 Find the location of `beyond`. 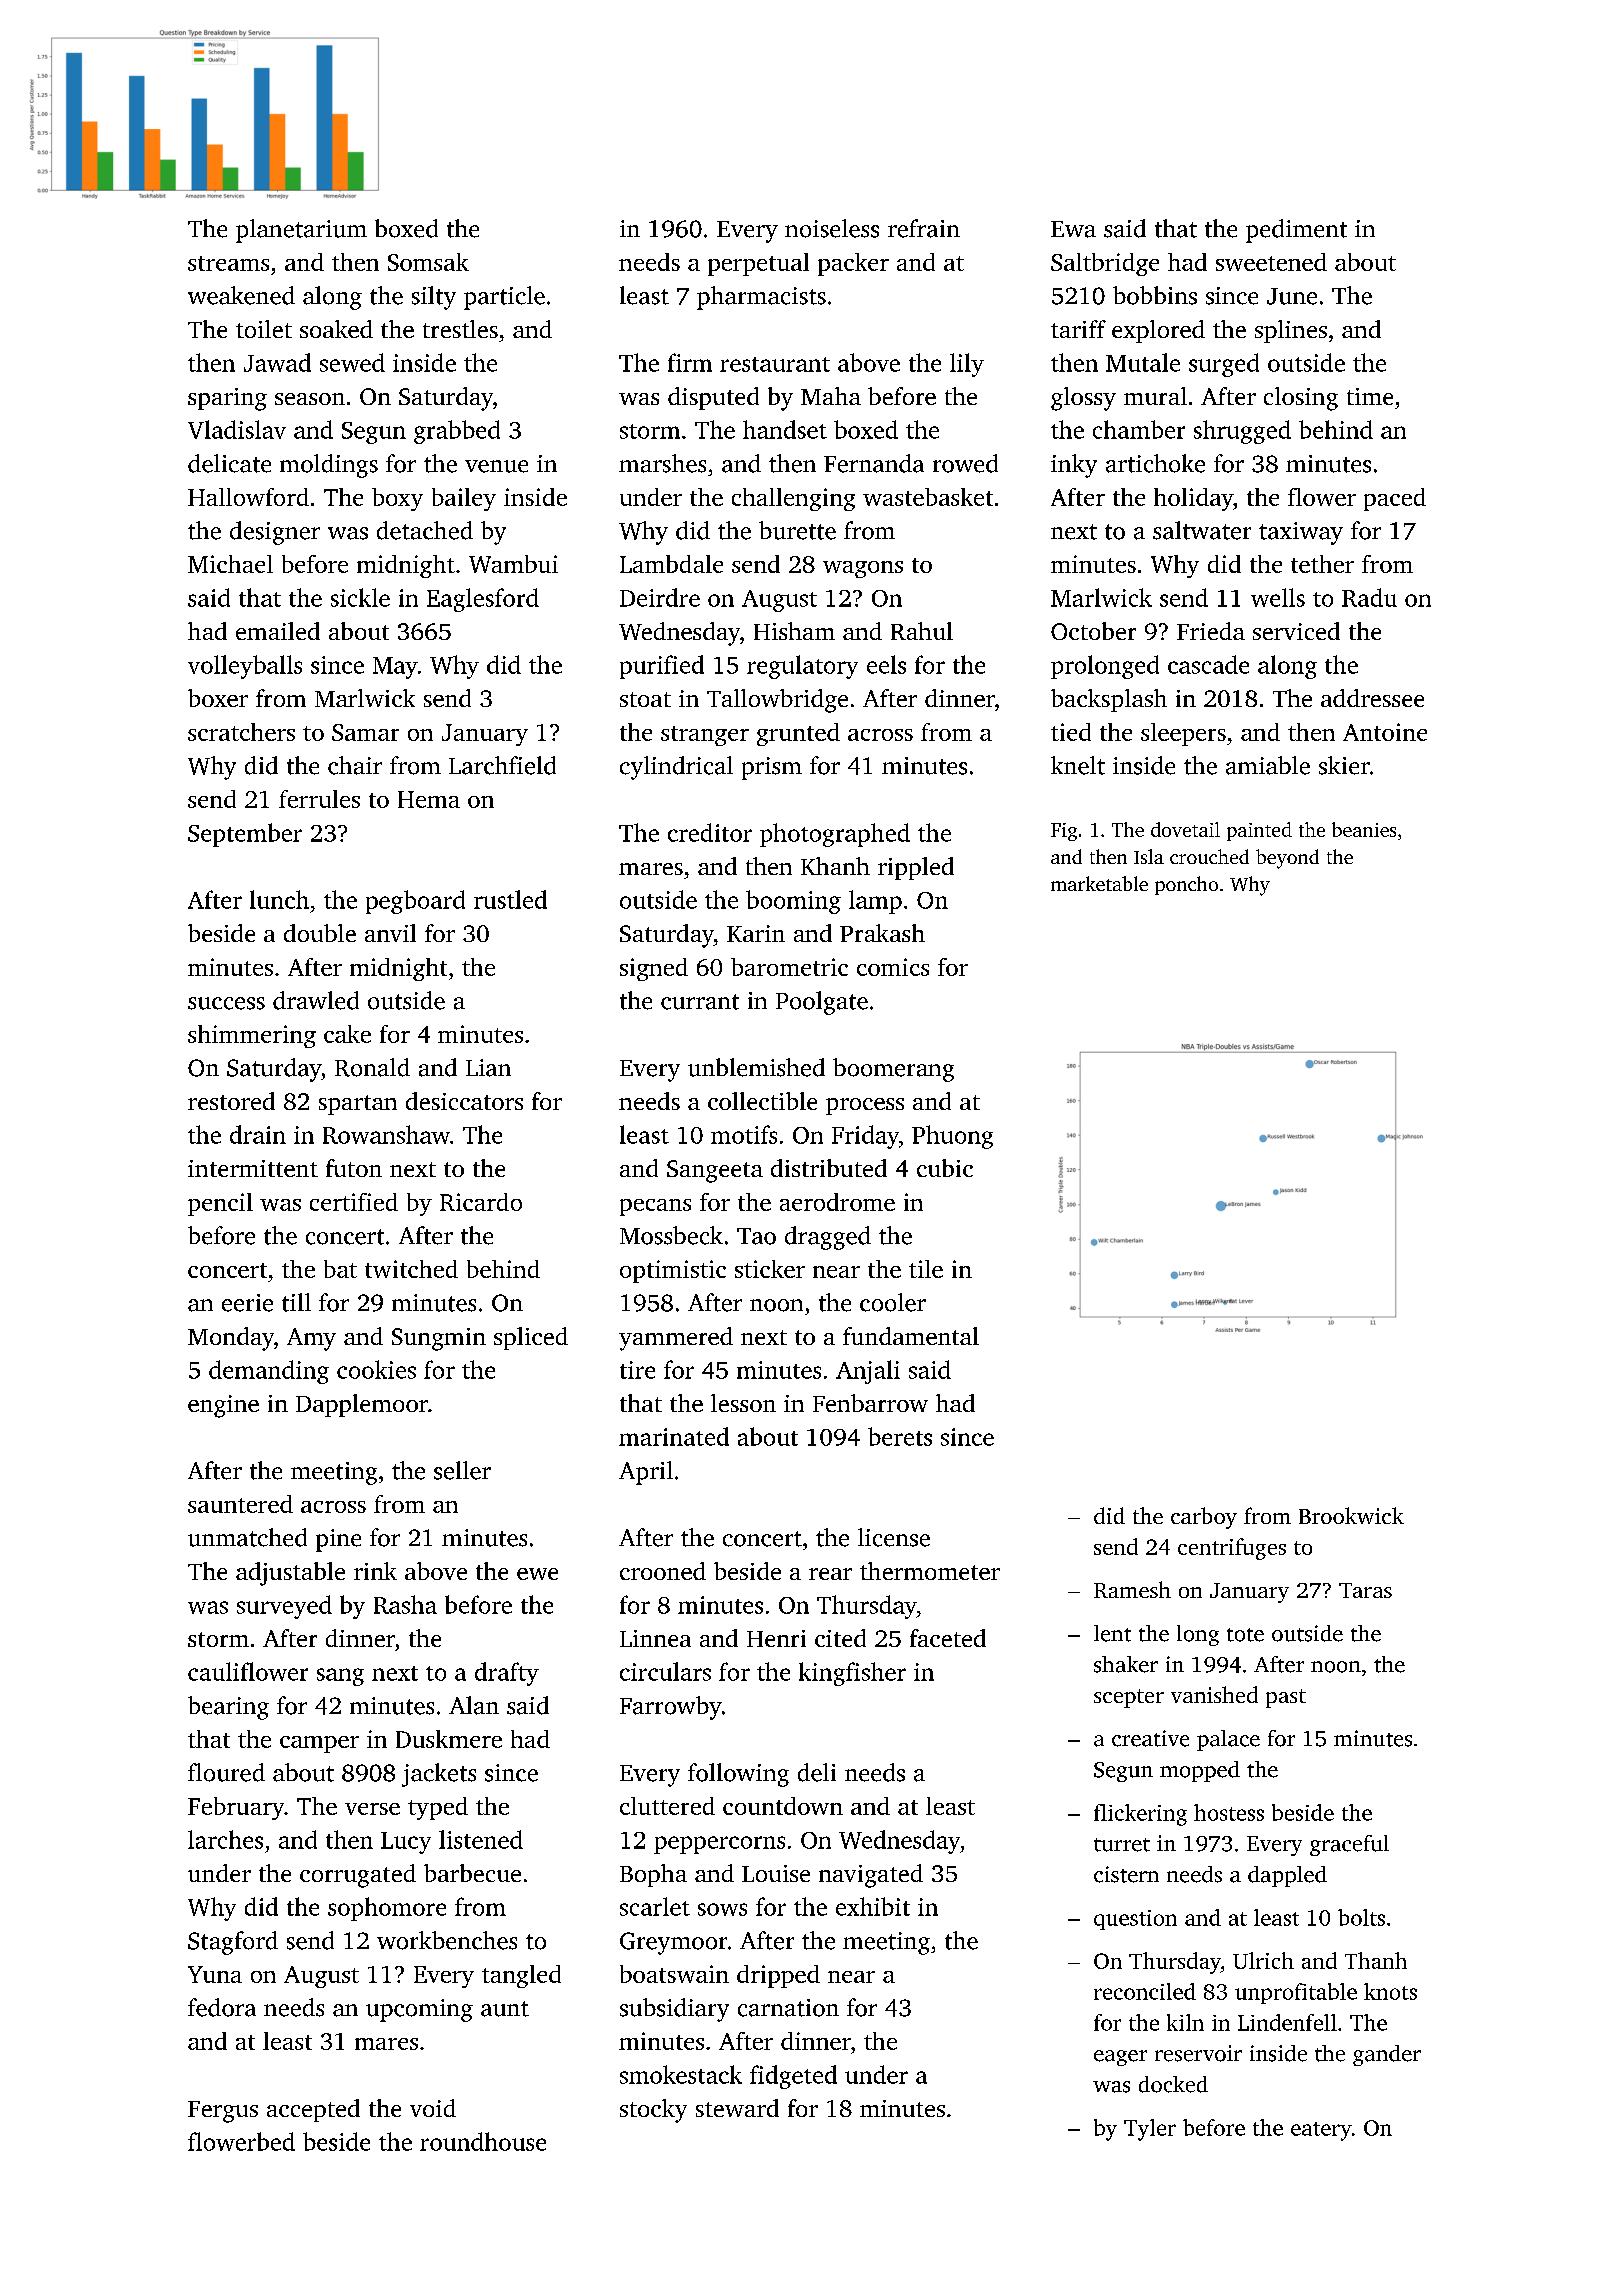

beyond is located at coordinates (1287, 859).
